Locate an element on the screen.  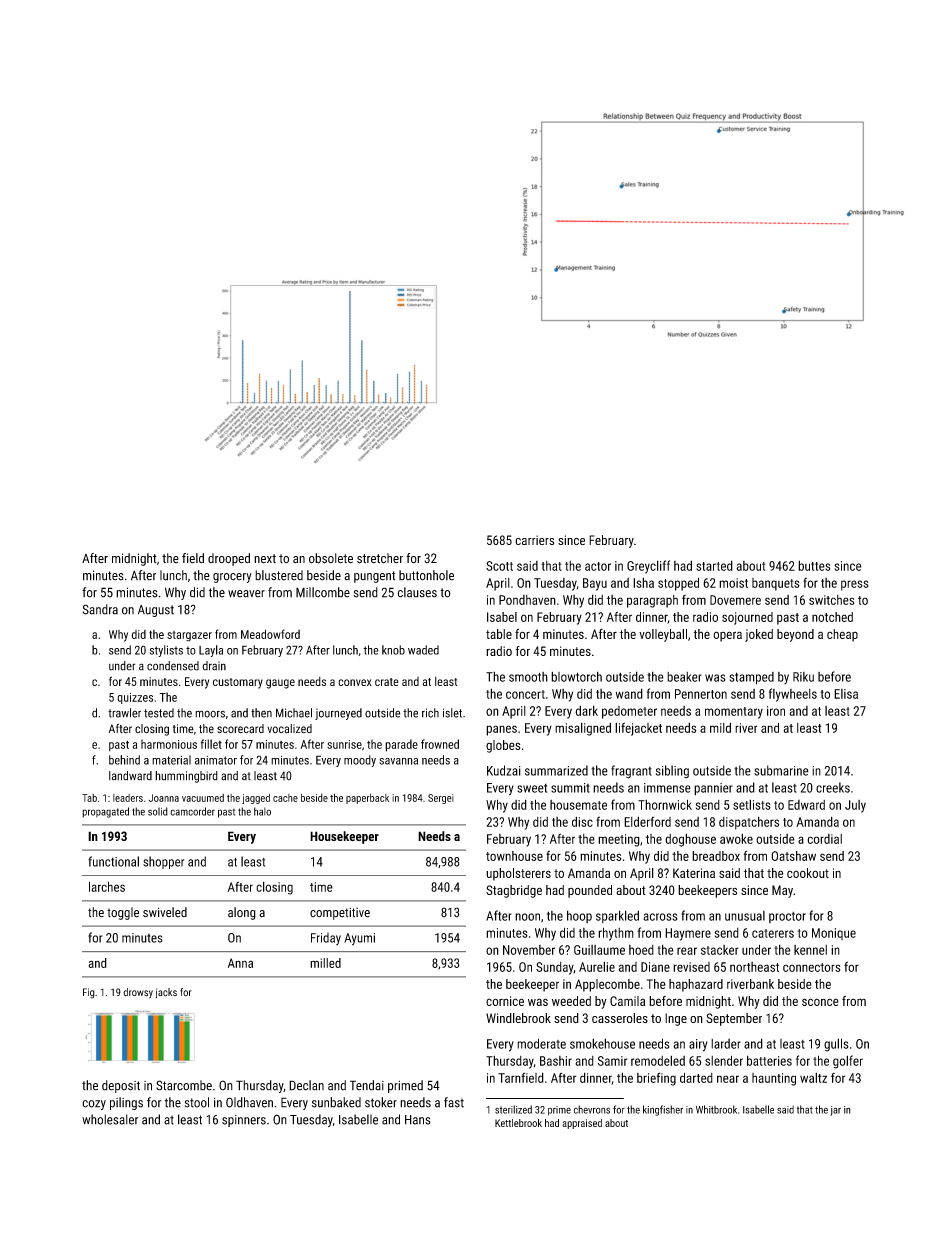
functional is located at coordinates (113, 861).
